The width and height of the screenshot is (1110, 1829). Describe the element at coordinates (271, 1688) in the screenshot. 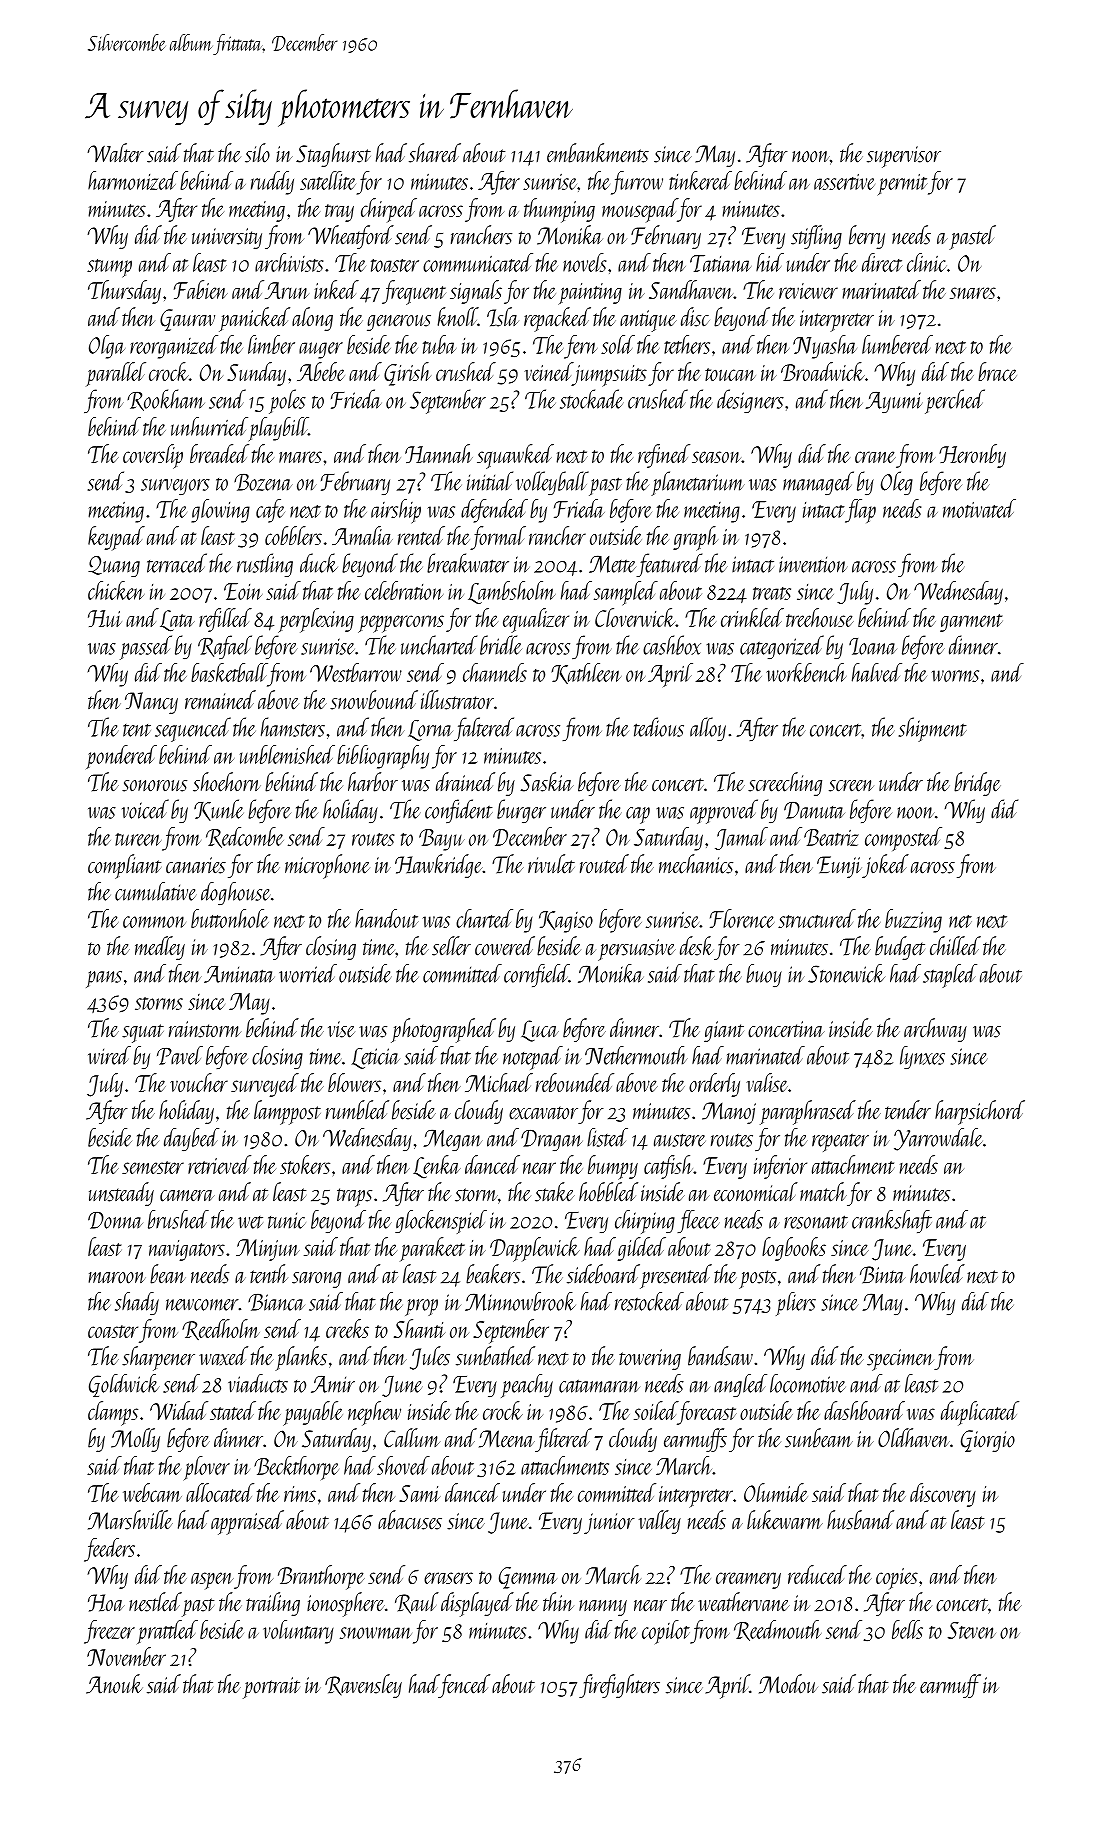

I see `portrait` at that location.
